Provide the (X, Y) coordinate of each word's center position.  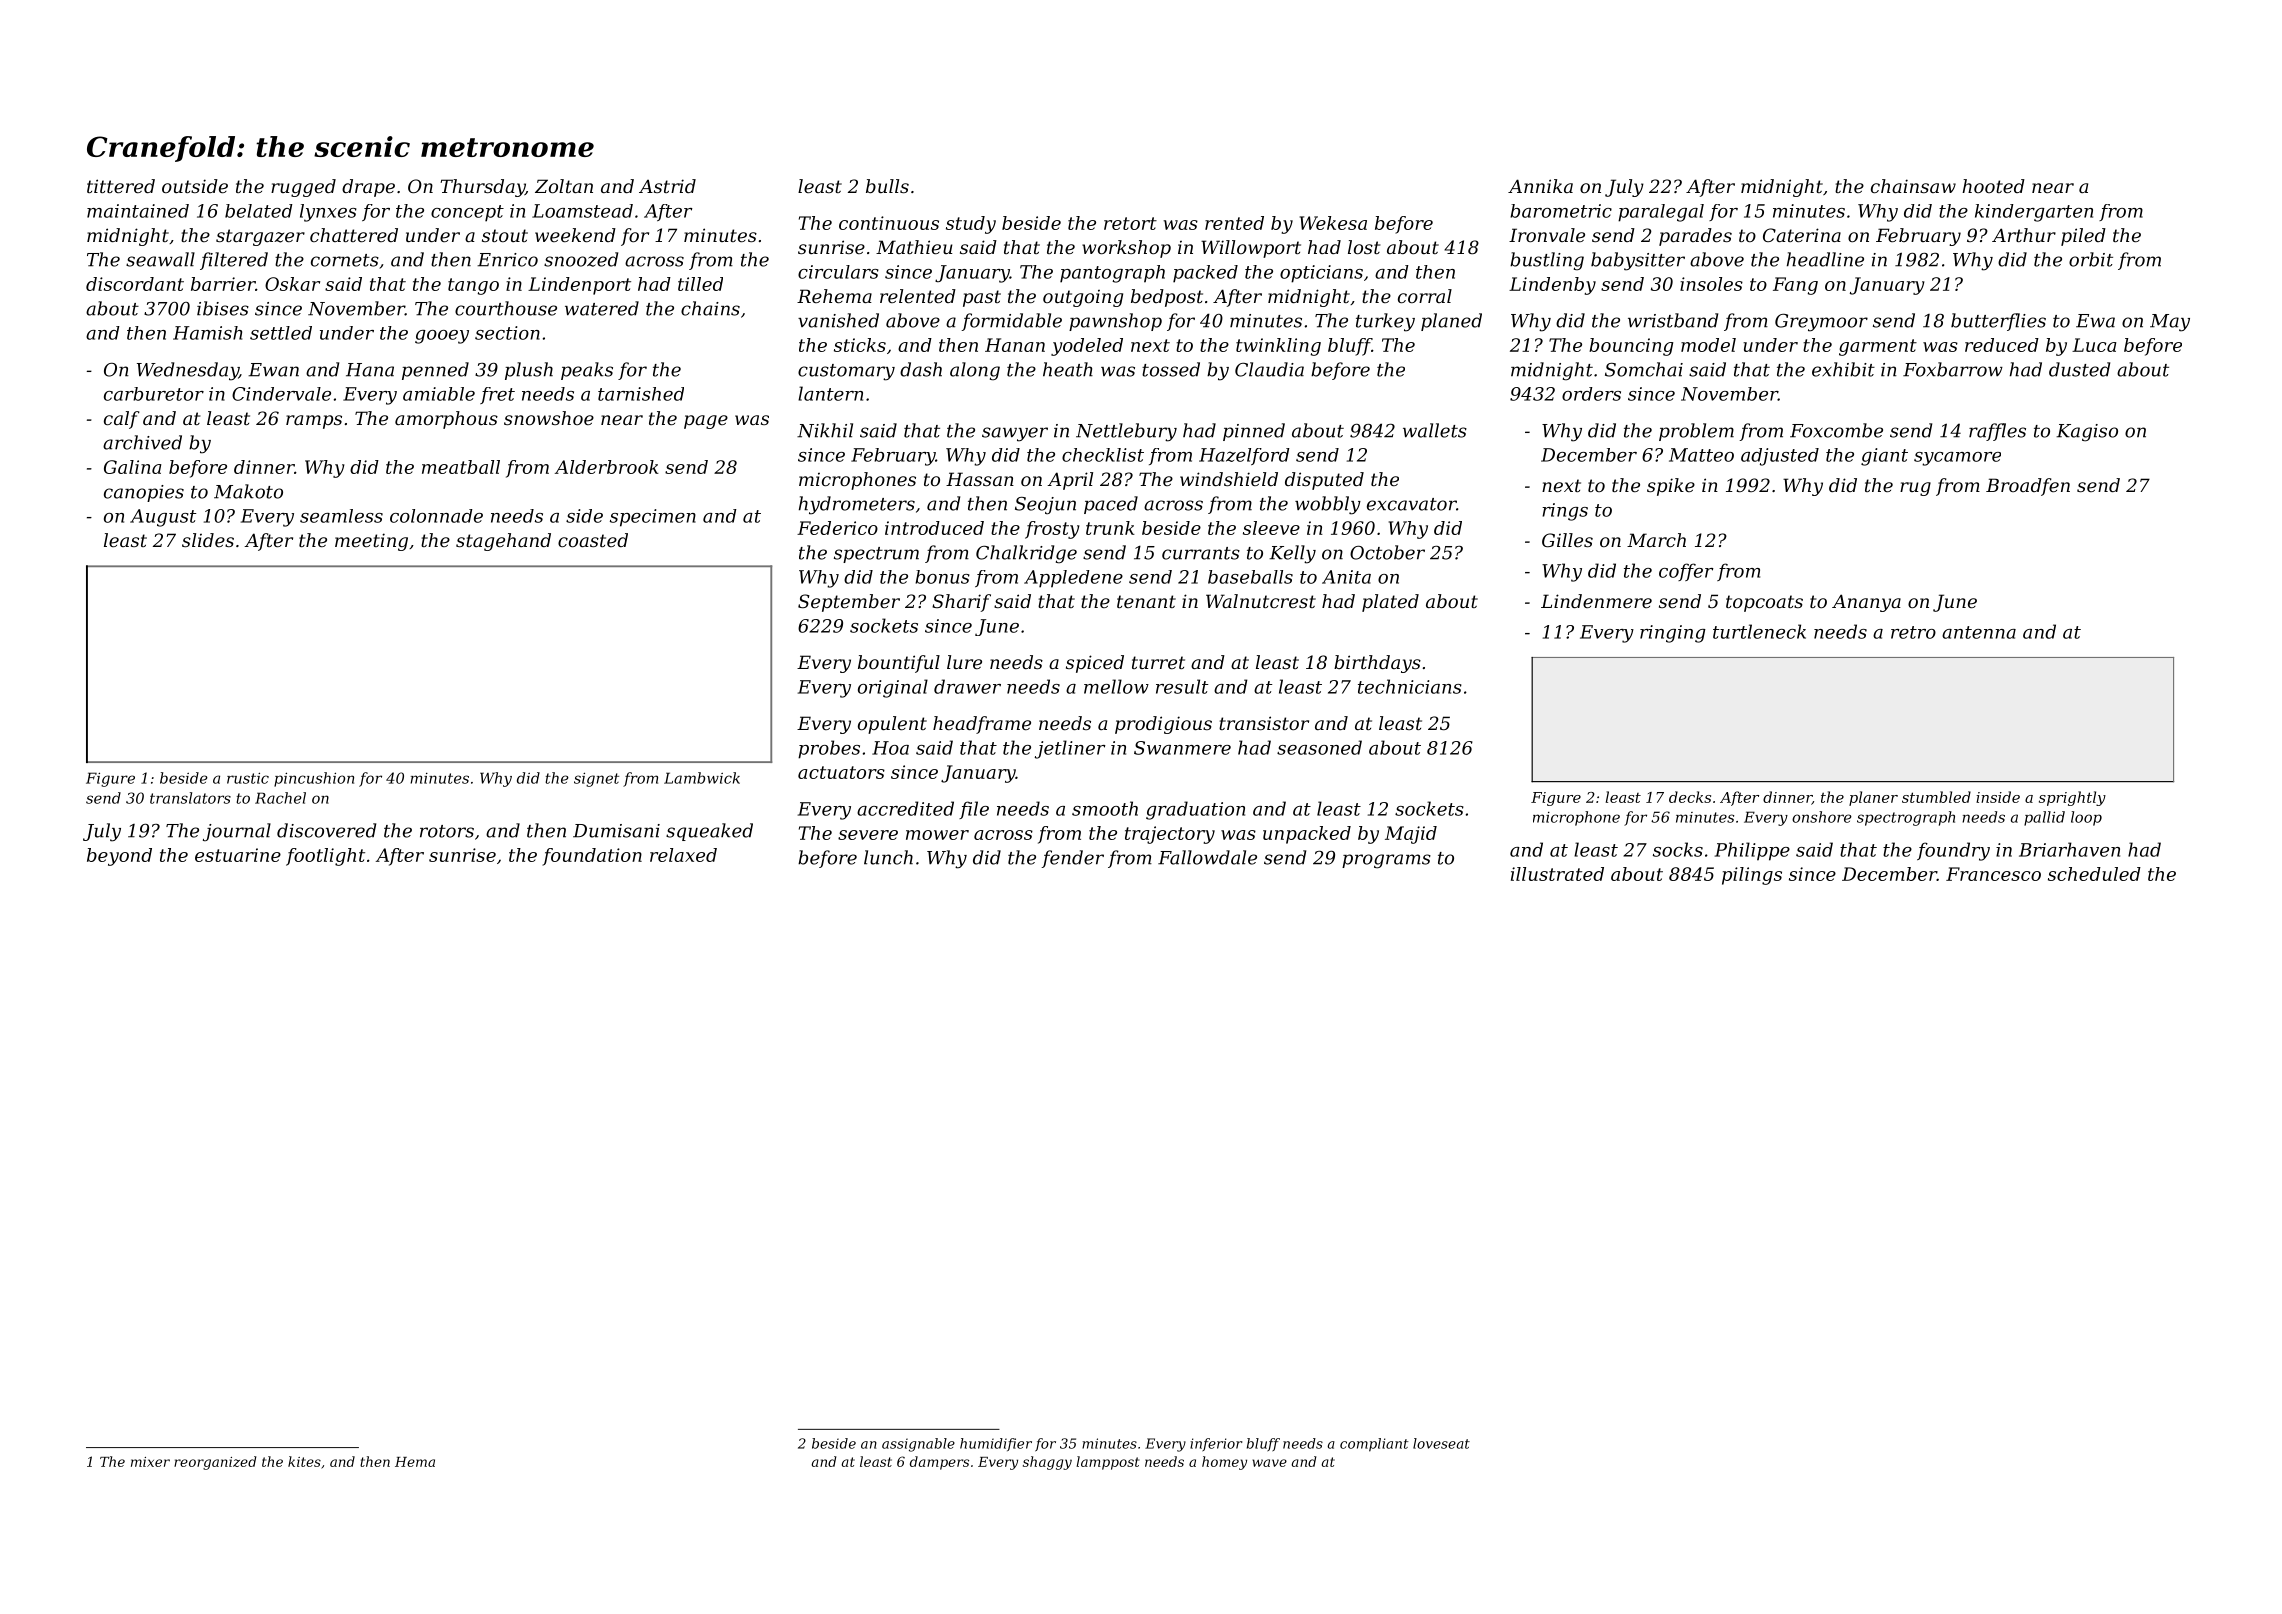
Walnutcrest (1261, 601)
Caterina (1802, 235)
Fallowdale (1207, 857)
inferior (1216, 1444)
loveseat (1441, 1443)
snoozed (581, 259)
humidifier (996, 1444)
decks (1690, 797)
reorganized (215, 1463)
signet (596, 779)
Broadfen (2028, 487)
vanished (838, 320)
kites (304, 1461)
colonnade (436, 516)
